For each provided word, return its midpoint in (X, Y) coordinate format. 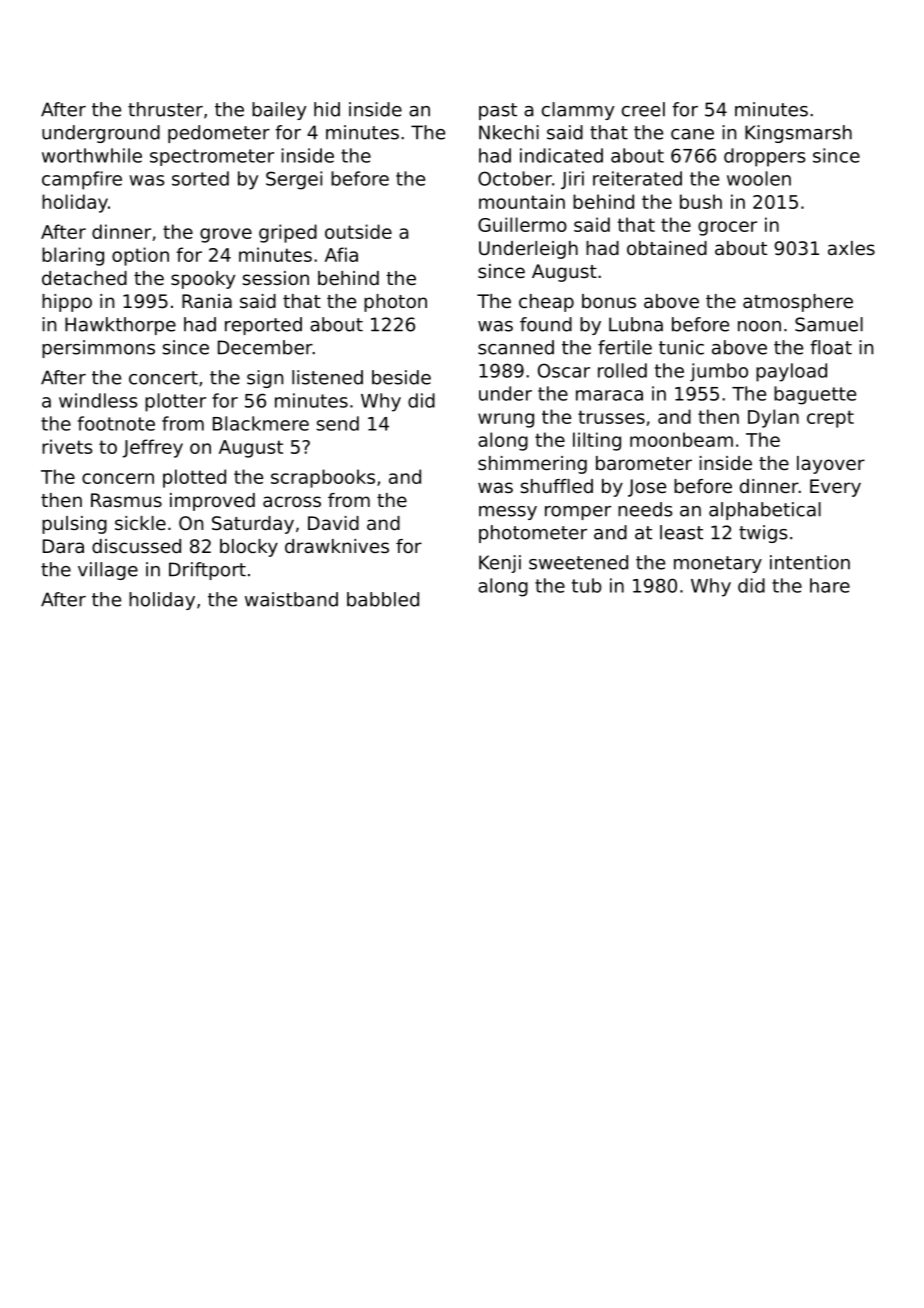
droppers (765, 157)
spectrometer (212, 157)
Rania (207, 301)
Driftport (207, 571)
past (498, 111)
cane (692, 134)
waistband (291, 599)
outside (358, 231)
